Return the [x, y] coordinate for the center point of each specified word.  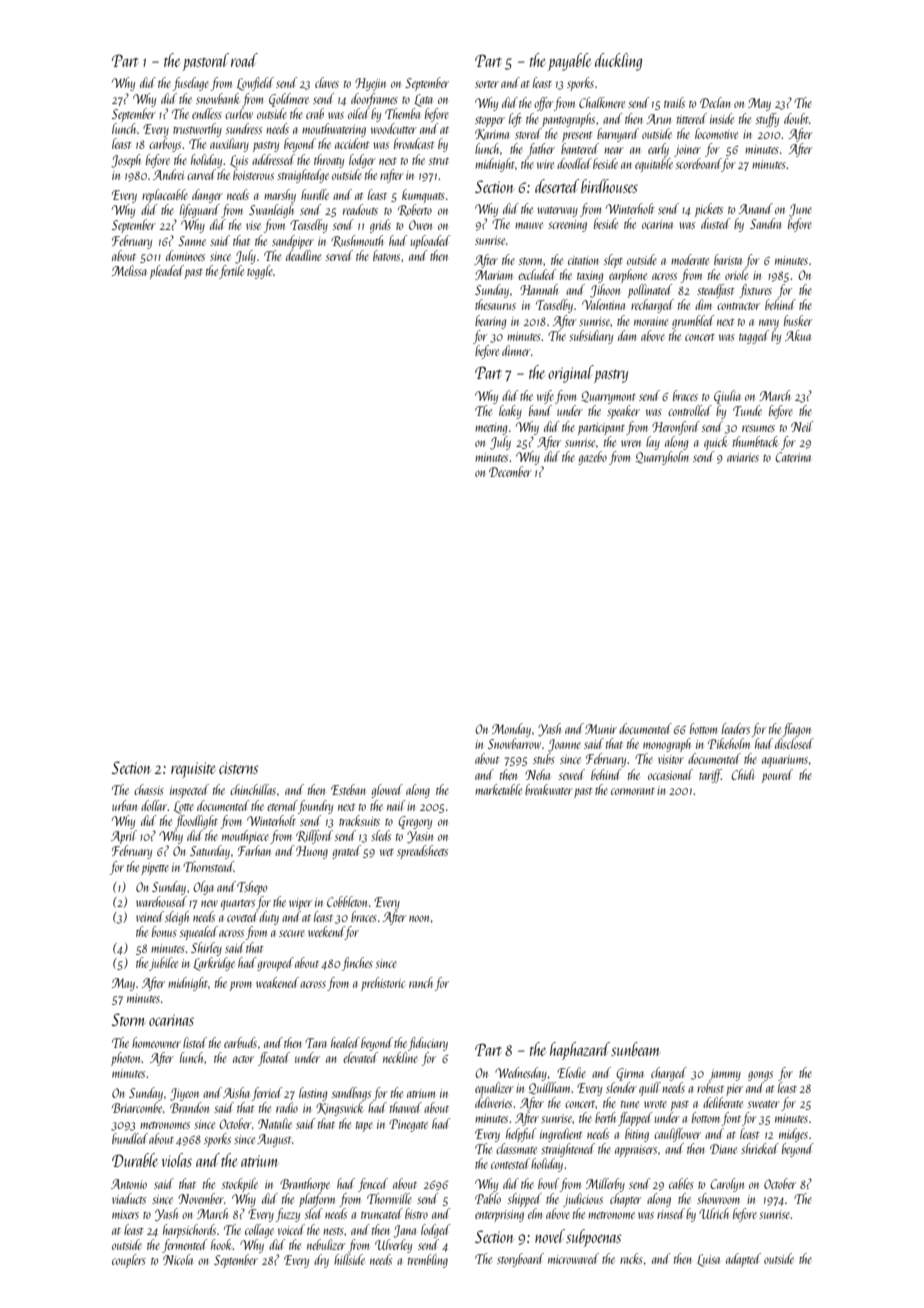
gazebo [592, 458]
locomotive [716, 133]
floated [274, 1059]
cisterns [238, 768]
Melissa [129, 270]
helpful [521, 1135]
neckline [400, 1057]
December [510, 471]
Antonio [129, 1184]
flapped [635, 1119]
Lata [423, 100]
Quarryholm [662, 458]
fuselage [191, 84]
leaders [736, 728]
